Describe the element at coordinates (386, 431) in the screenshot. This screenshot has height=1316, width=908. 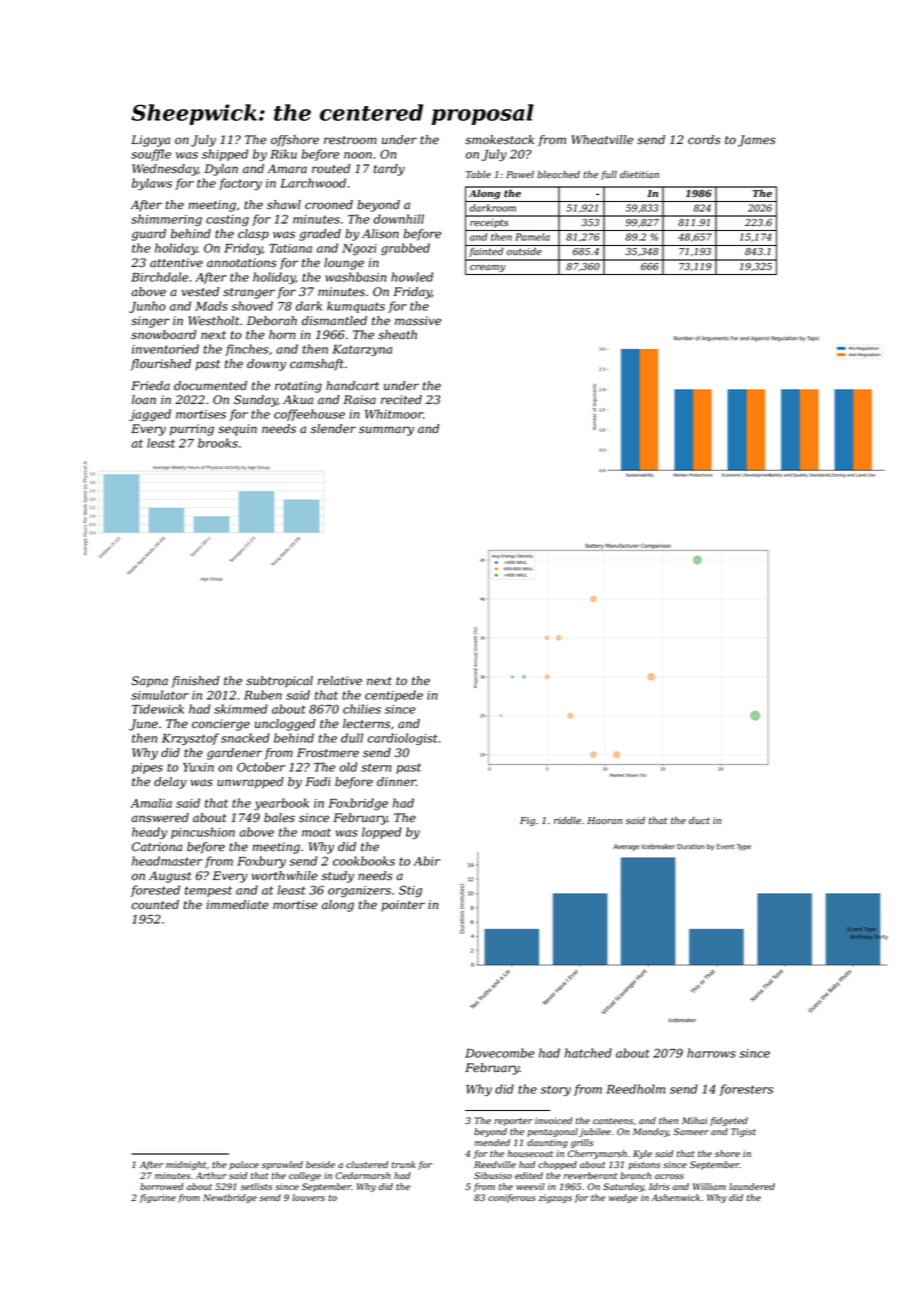
I see `summary` at that location.
